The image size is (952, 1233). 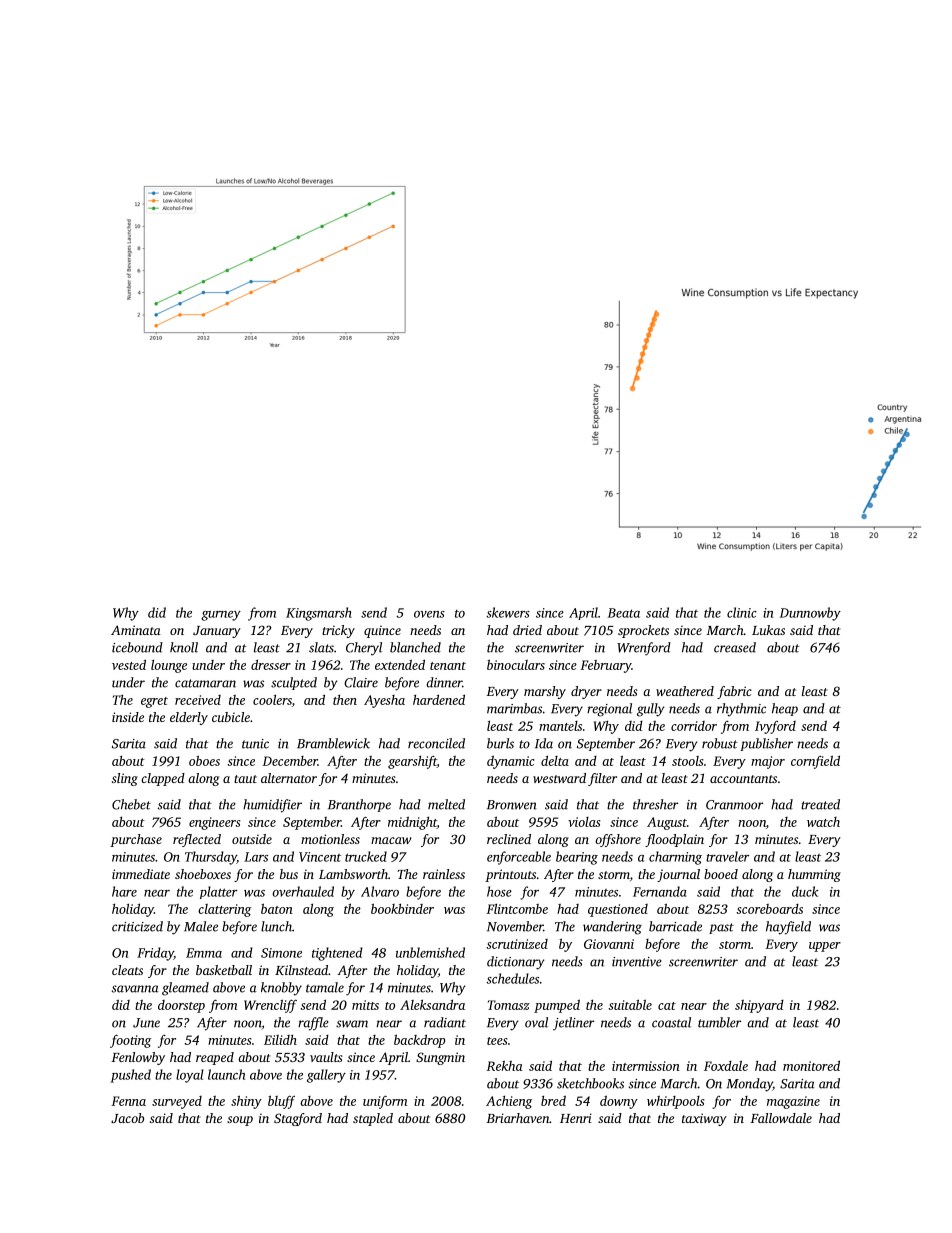 What do you see at coordinates (189, 718) in the screenshot?
I see `elderly` at bounding box center [189, 718].
